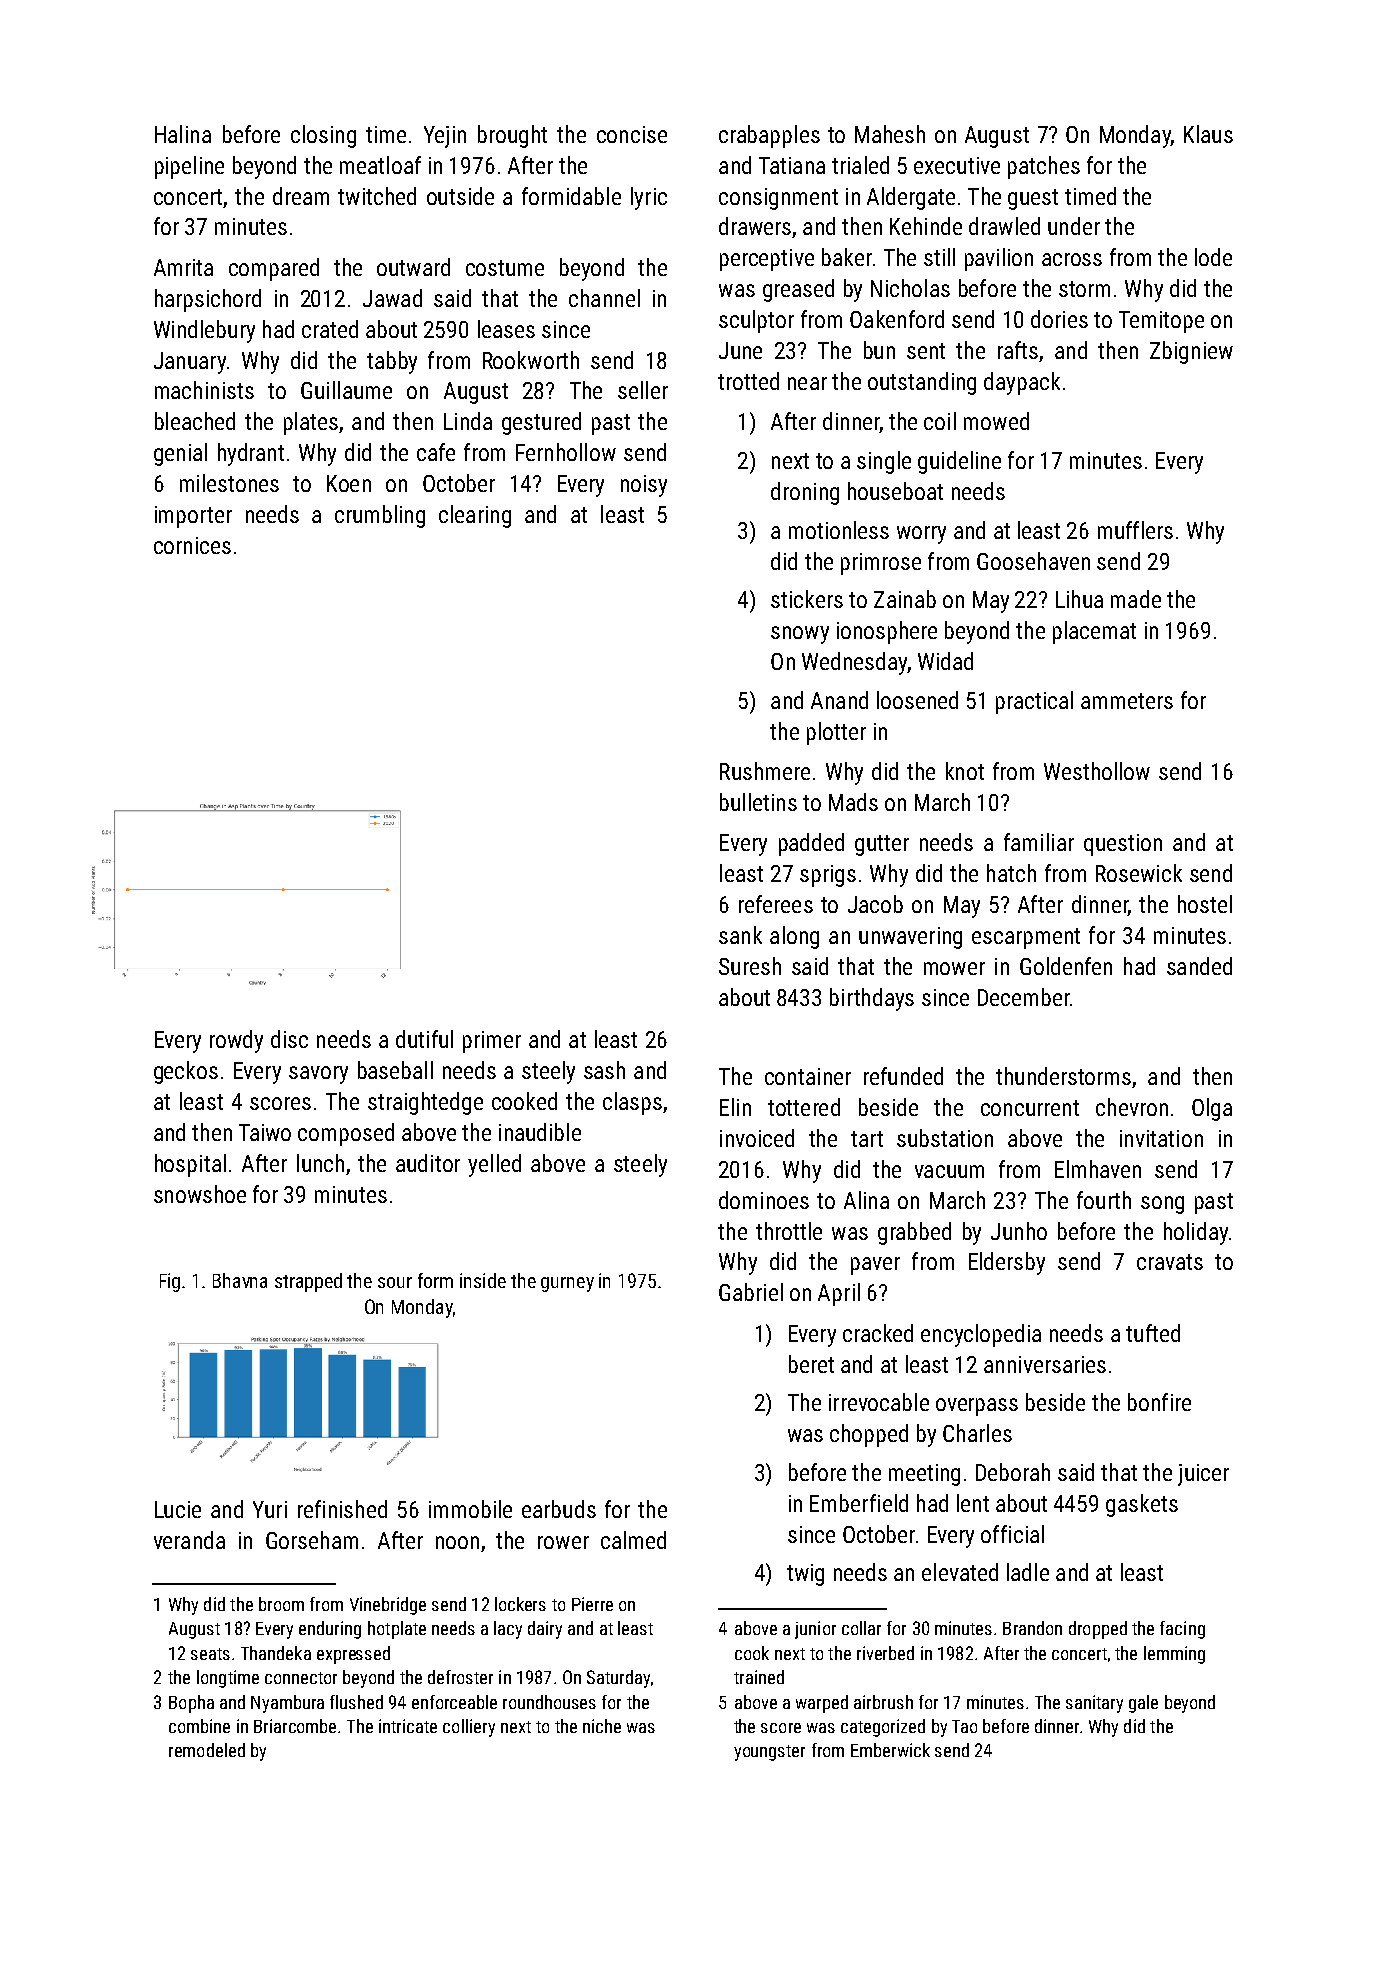  What do you see at coordinates (559, 1509) in the screenshot?
I see `earbuds` at bounding box center [559, 1509].
